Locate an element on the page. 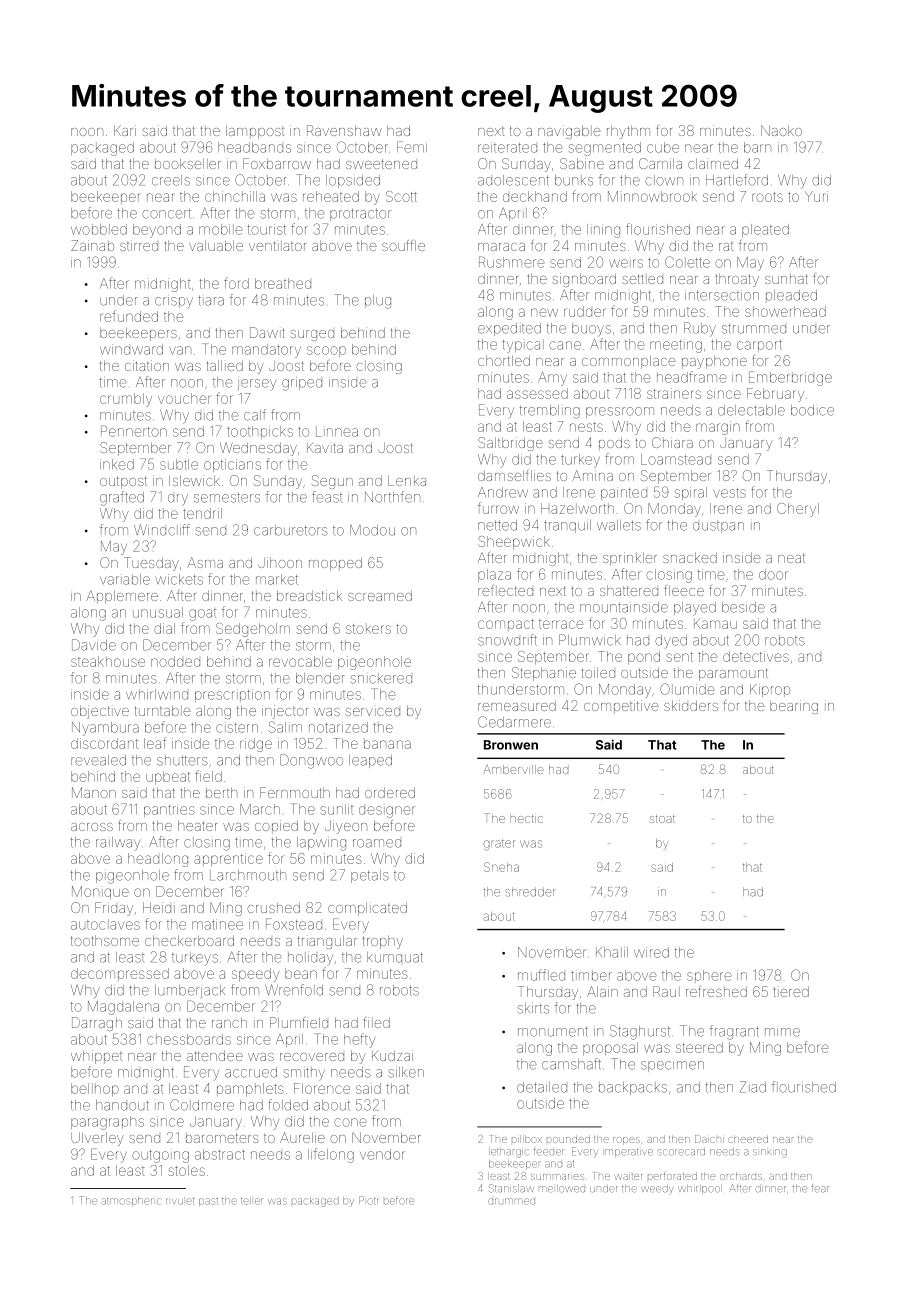 The width and height of the document is (908, 1316). chortled is located at coordinates (504, 360).
